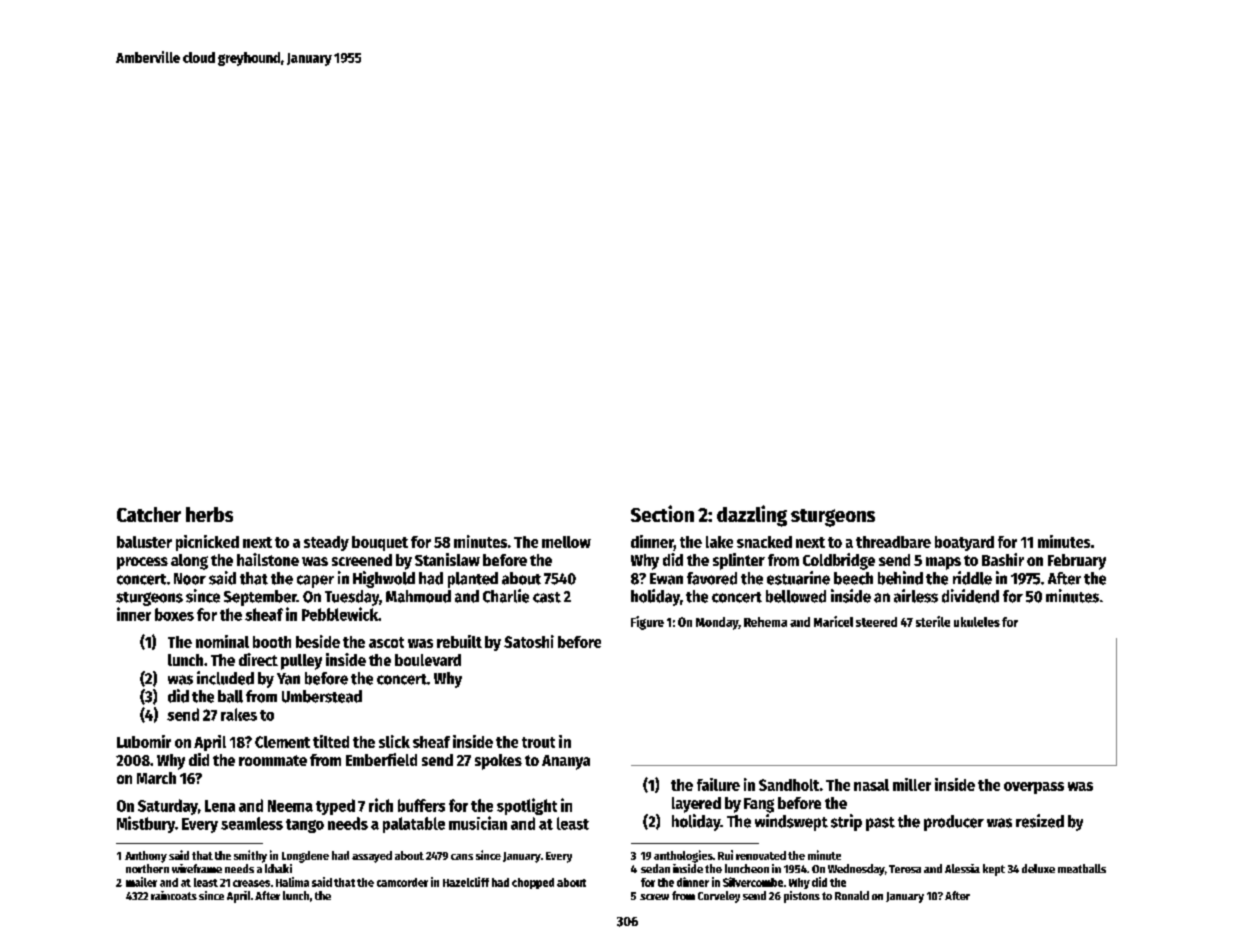 The width and height of the screenshot is (1233, 952). I want to click on dazzling, so click(752, 516).
